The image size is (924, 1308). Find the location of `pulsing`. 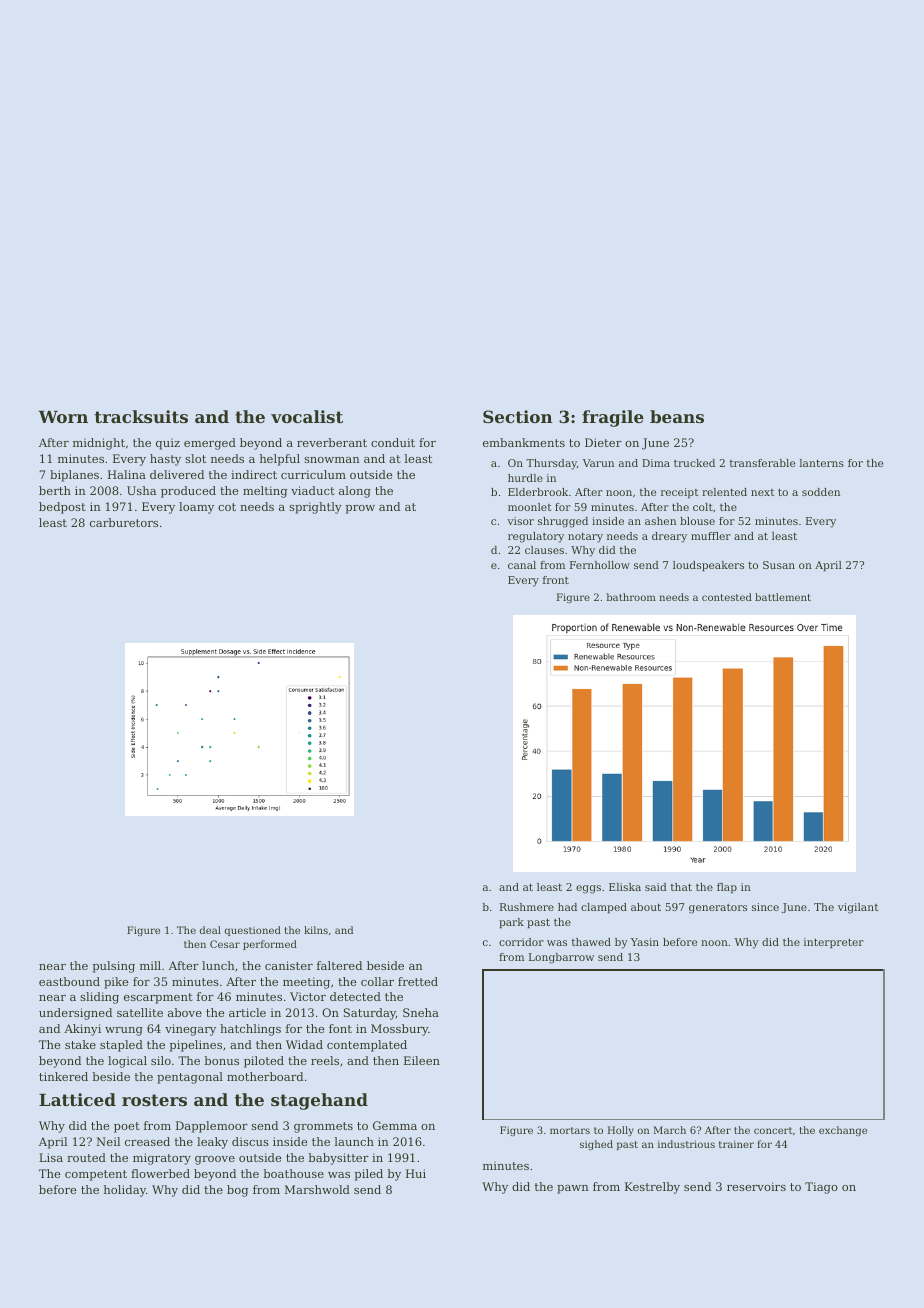

pulsing is located at coordinates (114, 967).
